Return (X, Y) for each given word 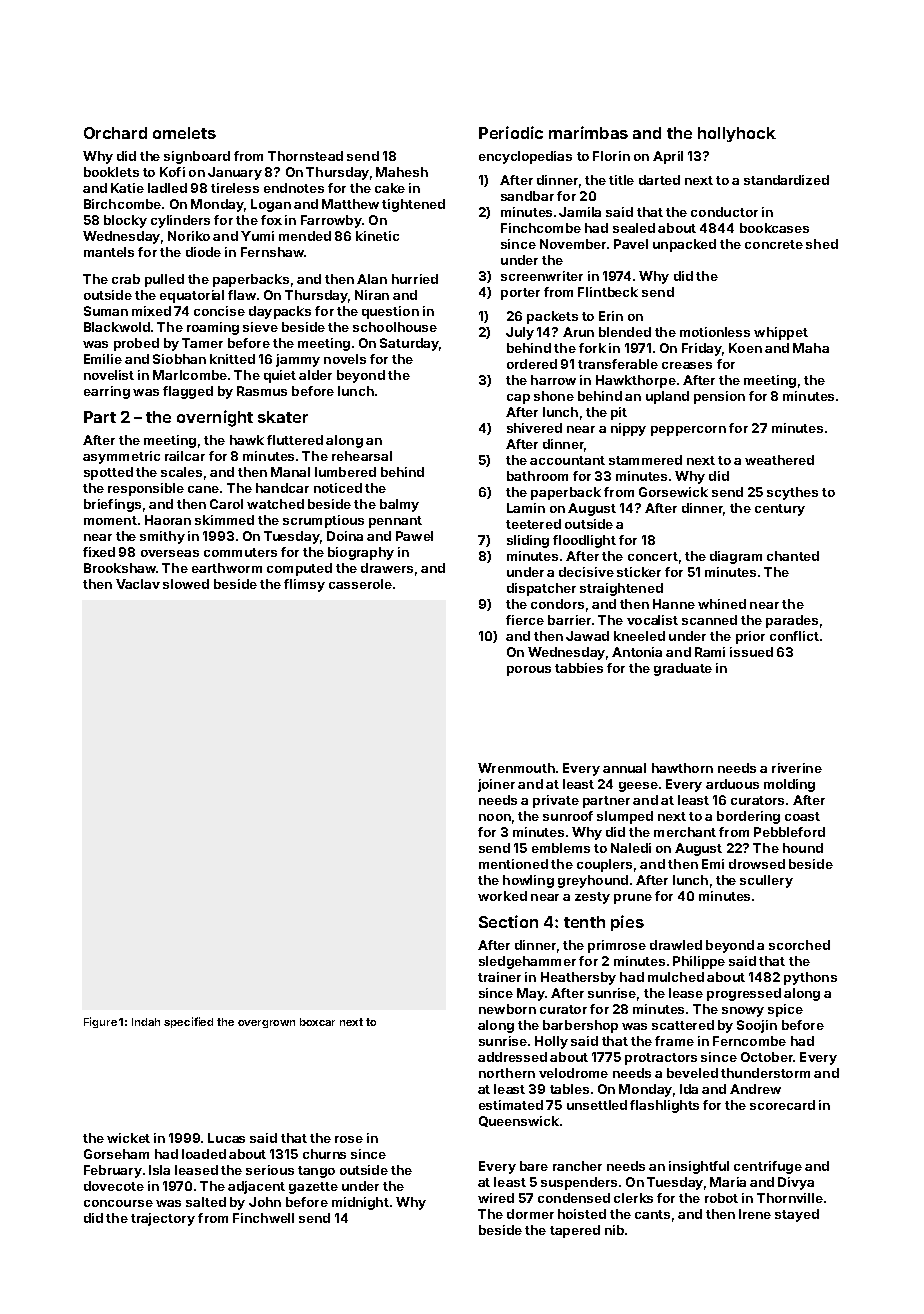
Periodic (511, 132)
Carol (226, 504)
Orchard (115, 133)
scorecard (782, 1105)
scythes (792, 493)
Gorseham (116, 1154)
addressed (512, 1057)
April (668, 157)
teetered (533, 524)
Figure (100, 1022)
